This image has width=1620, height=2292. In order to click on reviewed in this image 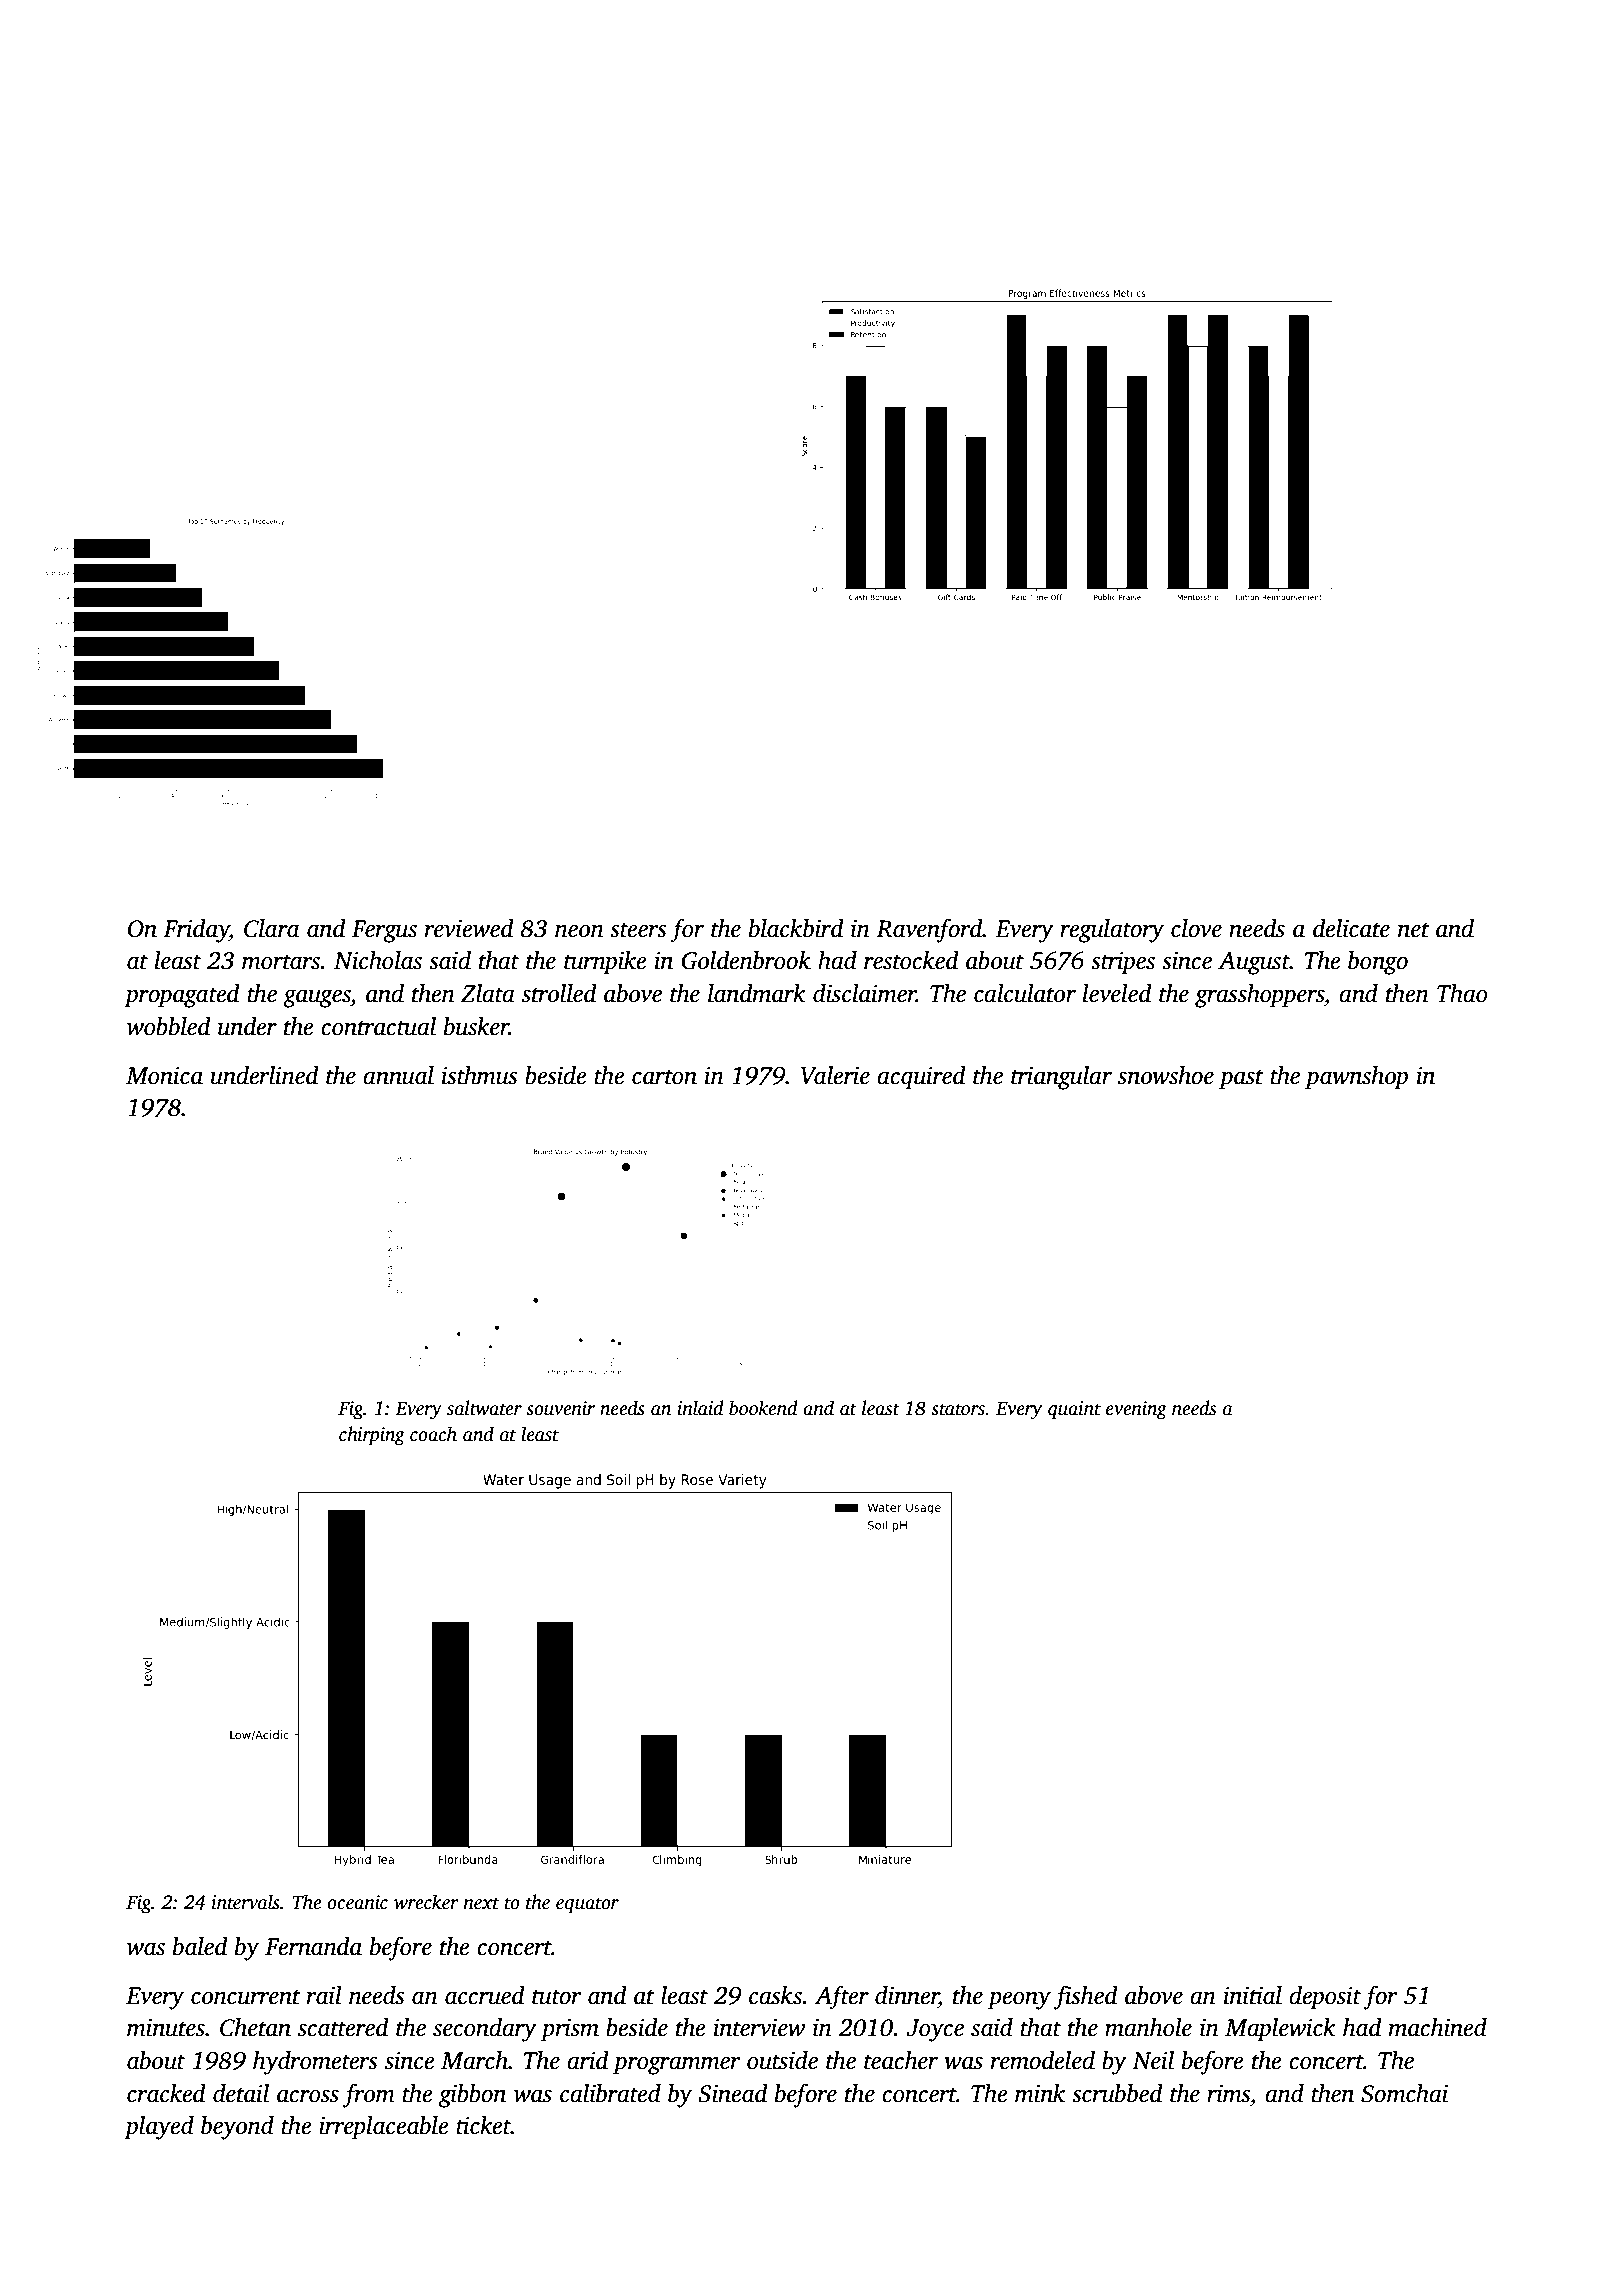, I will do `click(469, 928)`.
